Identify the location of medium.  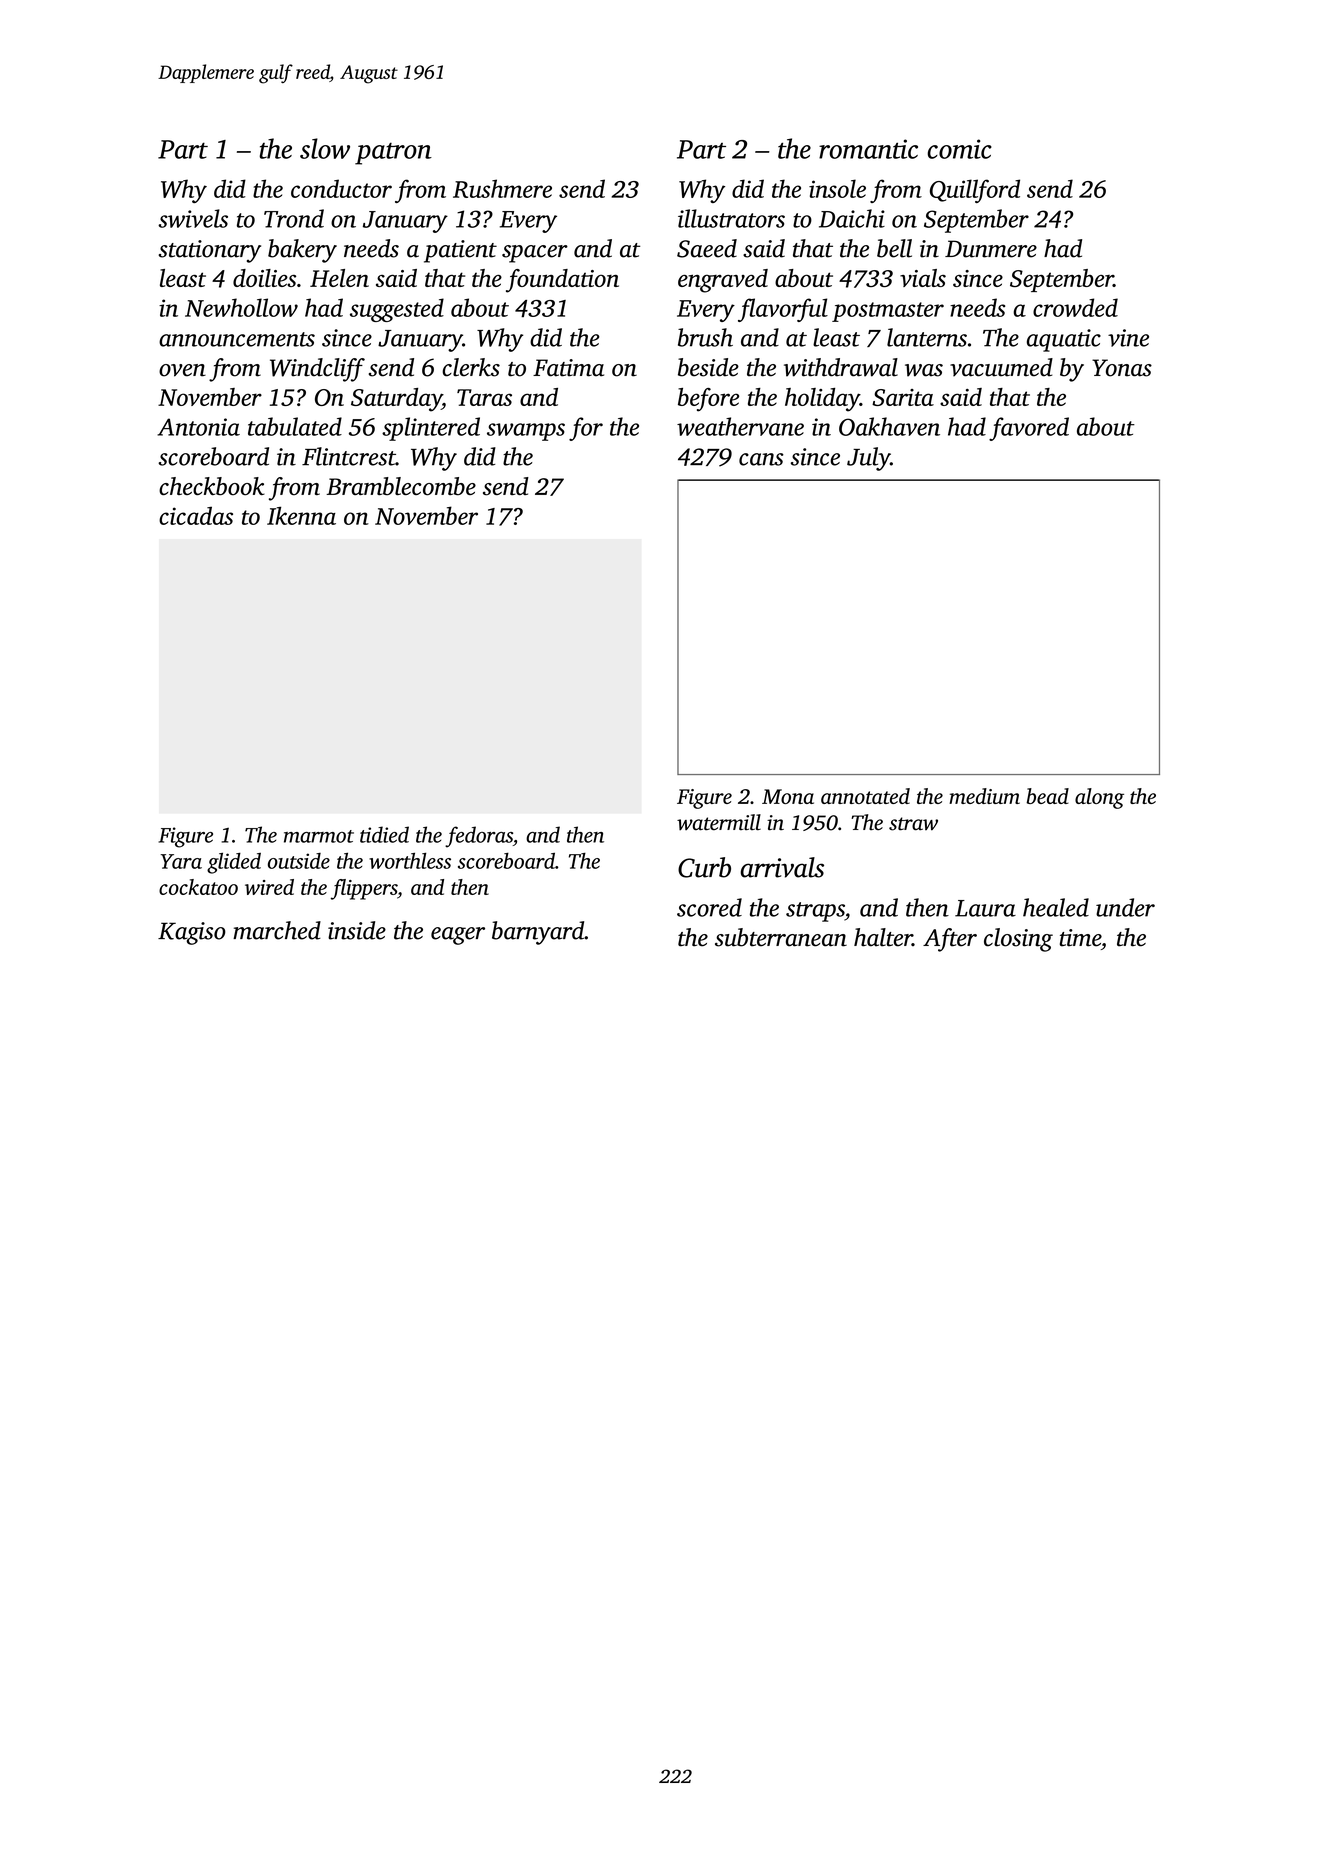
(984, 796).
